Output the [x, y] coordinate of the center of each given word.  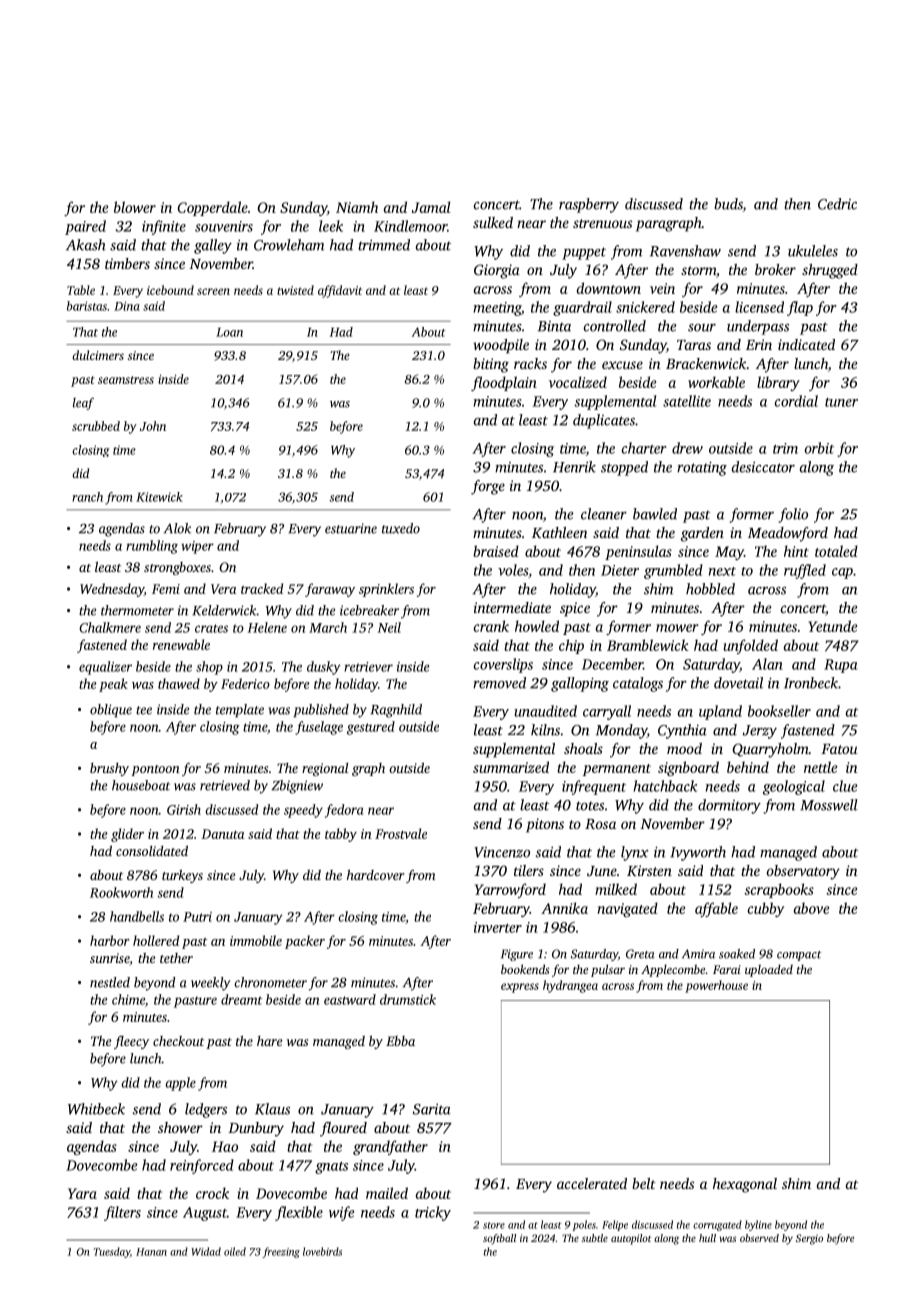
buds [728, 205]
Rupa [840, 666]
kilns [545, 730]
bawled [655, 514]
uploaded [769, 970]
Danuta [222, 834]
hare [270, 1041]
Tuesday [112, 1252]
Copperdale [212, 208]
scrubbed [96, 426]
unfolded [750, 646]
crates [211, 628]
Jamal [431, 207]
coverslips [503, 665]
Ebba [400, 1041]
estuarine [351, 528]
